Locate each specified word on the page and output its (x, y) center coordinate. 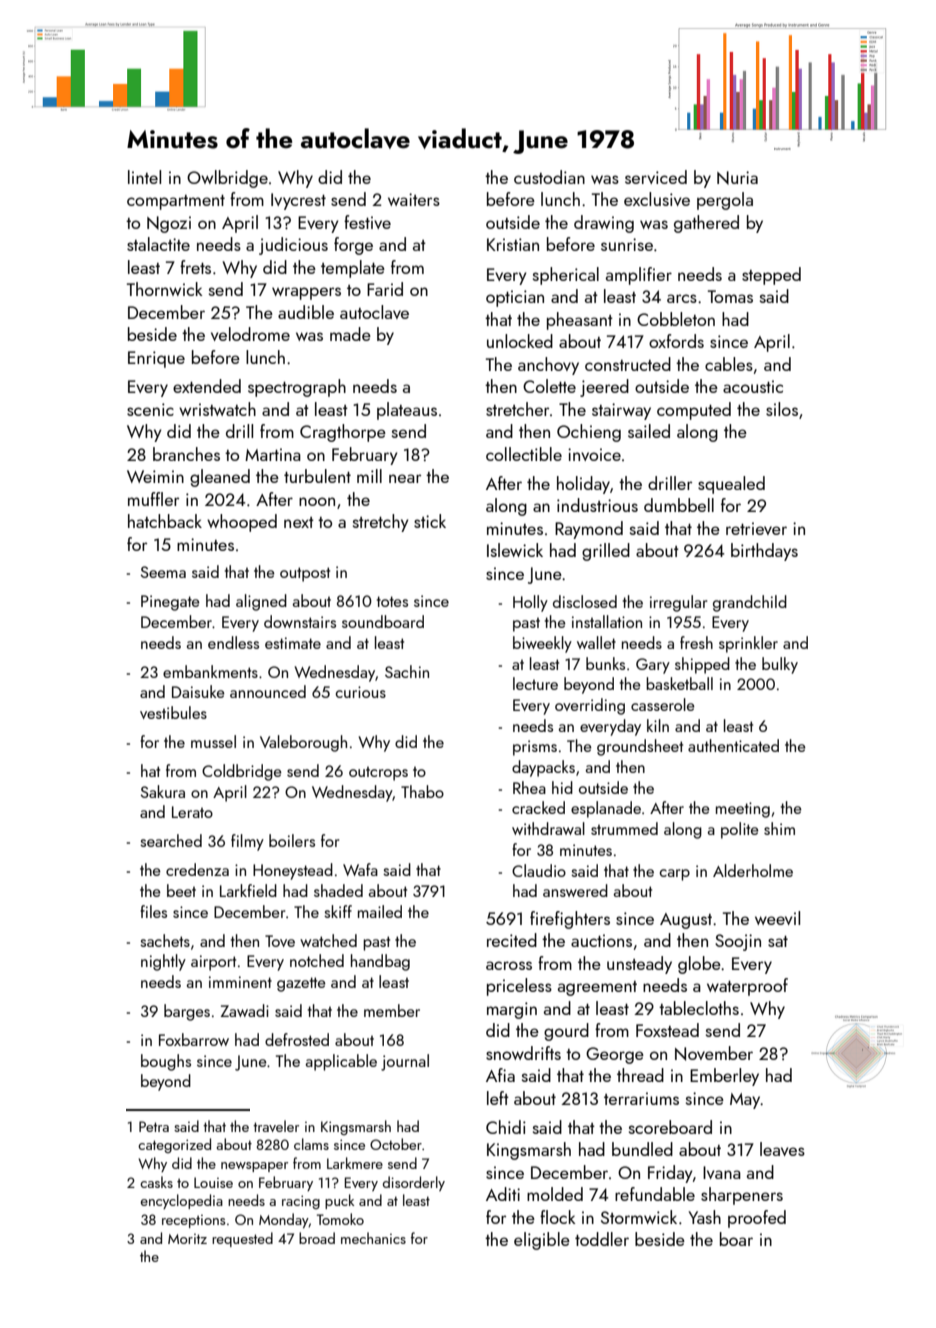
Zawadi (245, 1010)
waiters (414, 199)
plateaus (407, 411)
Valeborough (303, 743)
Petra (154, 1126)
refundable (655, 1194)
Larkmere (355, 1163)
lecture (535, 683)
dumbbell (679, 505)
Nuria (737, 178)
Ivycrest (298, 201)
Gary (653, 666)
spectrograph (297, 388)
